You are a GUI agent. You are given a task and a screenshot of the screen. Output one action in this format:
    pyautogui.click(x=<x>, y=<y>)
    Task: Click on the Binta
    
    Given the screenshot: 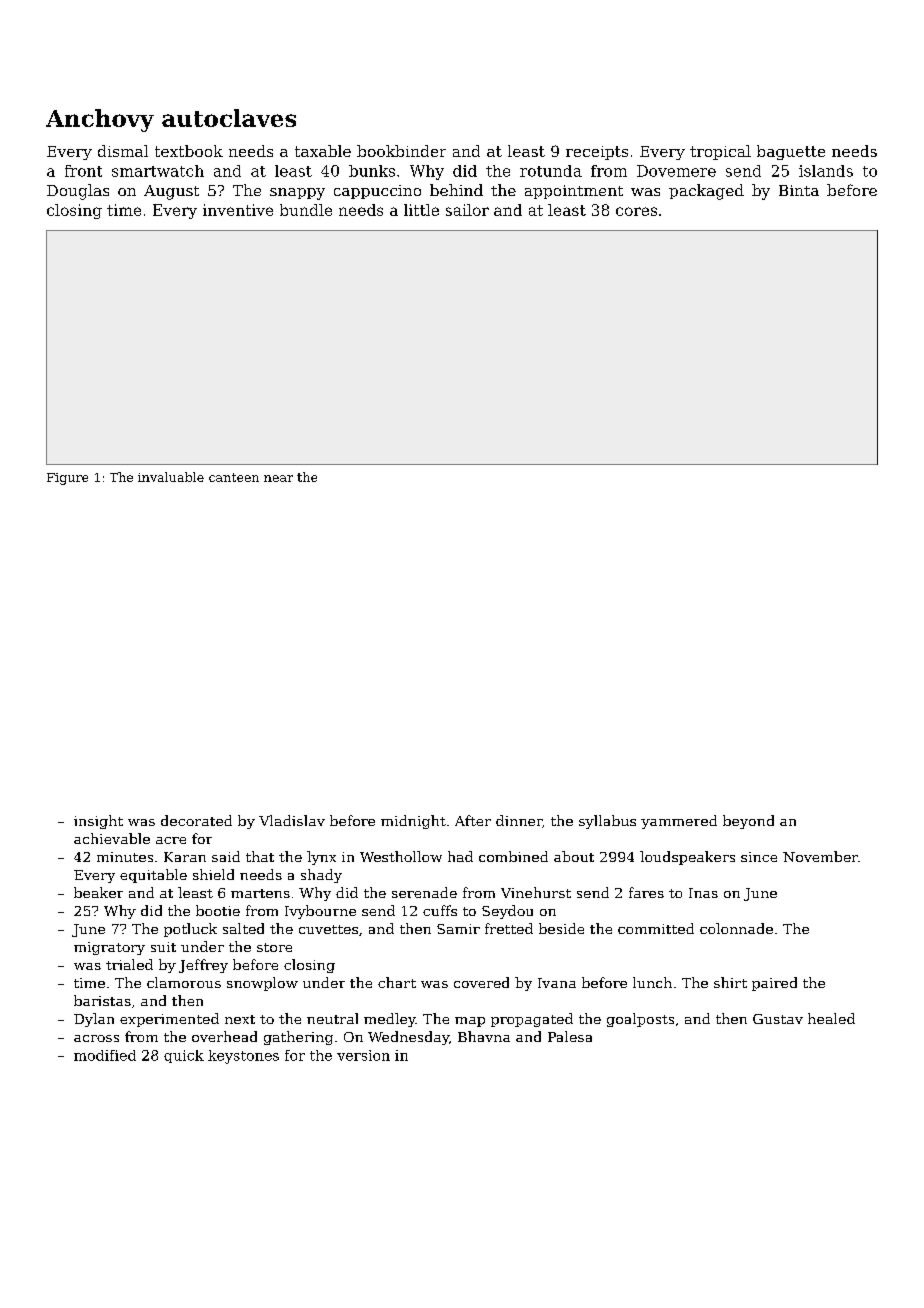 What is the action you would take?
    pyautogui.click(x=799, y=190)
